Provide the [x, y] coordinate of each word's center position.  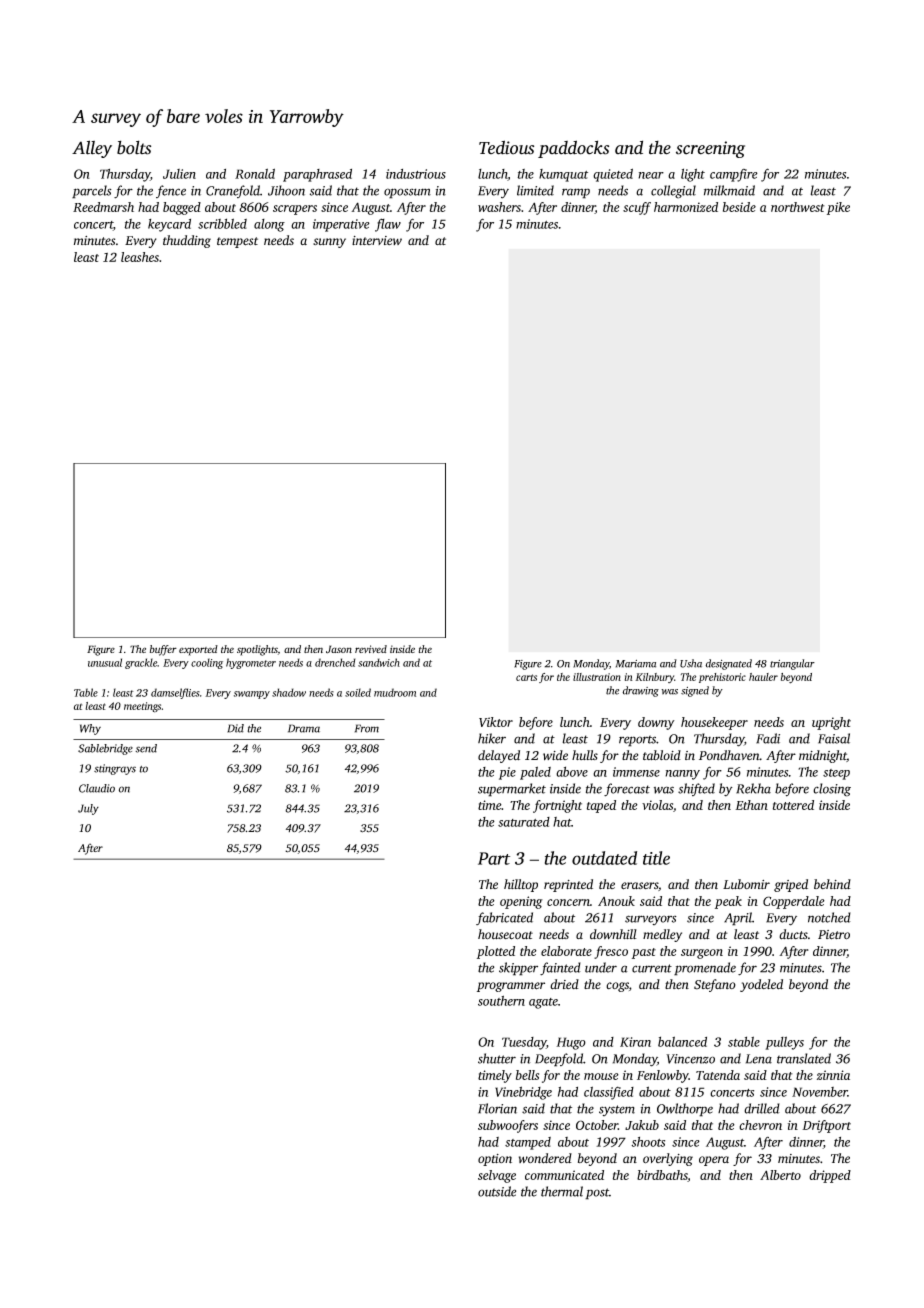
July [88, 809]
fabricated [504, 918]
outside [497, 1191]
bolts [134, 147]
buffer [163, 650]
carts [526, 677]
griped [791, 885]
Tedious [506, 147]
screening [710, 149]
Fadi [768, 738]
